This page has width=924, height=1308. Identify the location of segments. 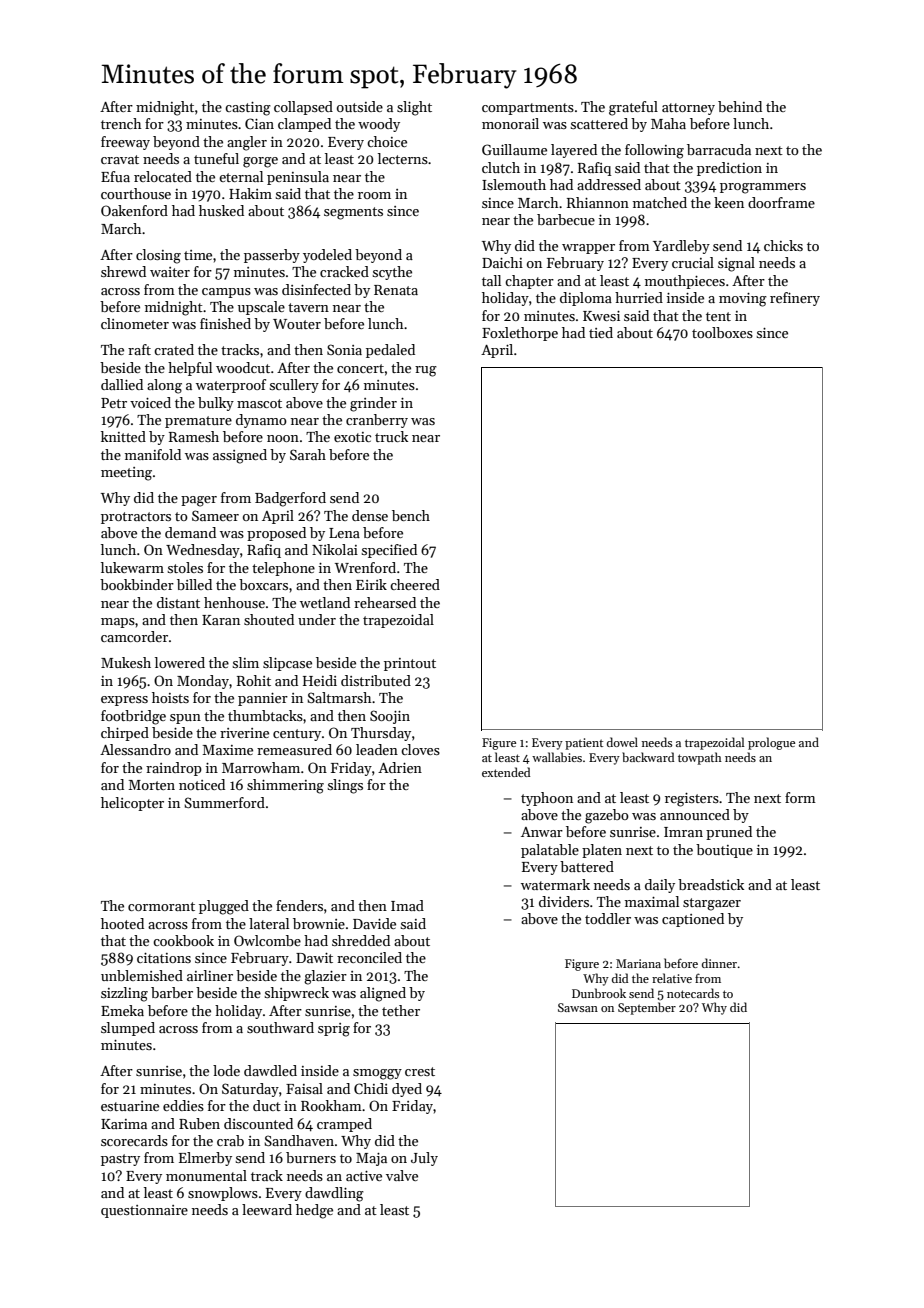
(353, 213).
